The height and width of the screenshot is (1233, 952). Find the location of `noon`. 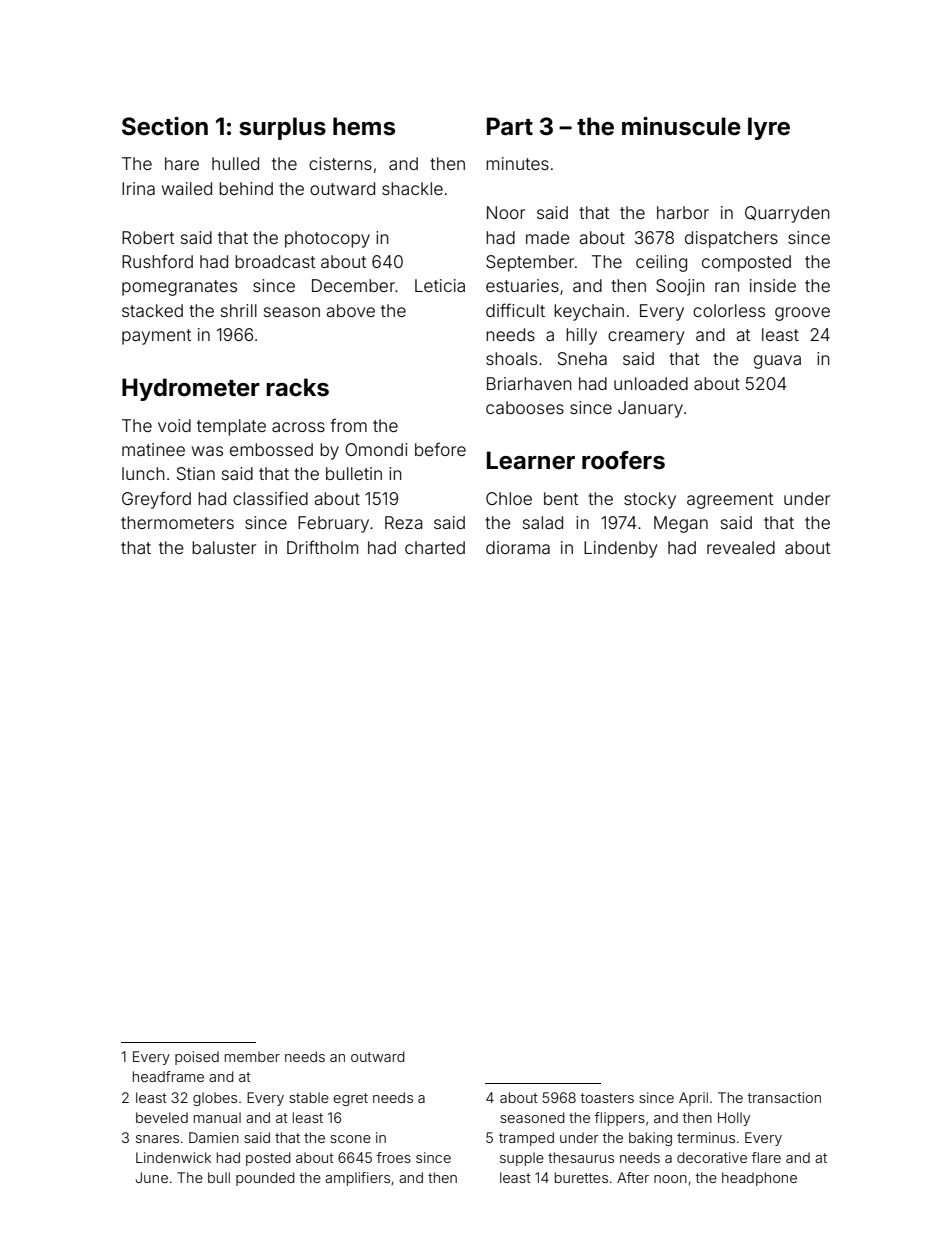

noon is located at coordinates (670, 1179).
